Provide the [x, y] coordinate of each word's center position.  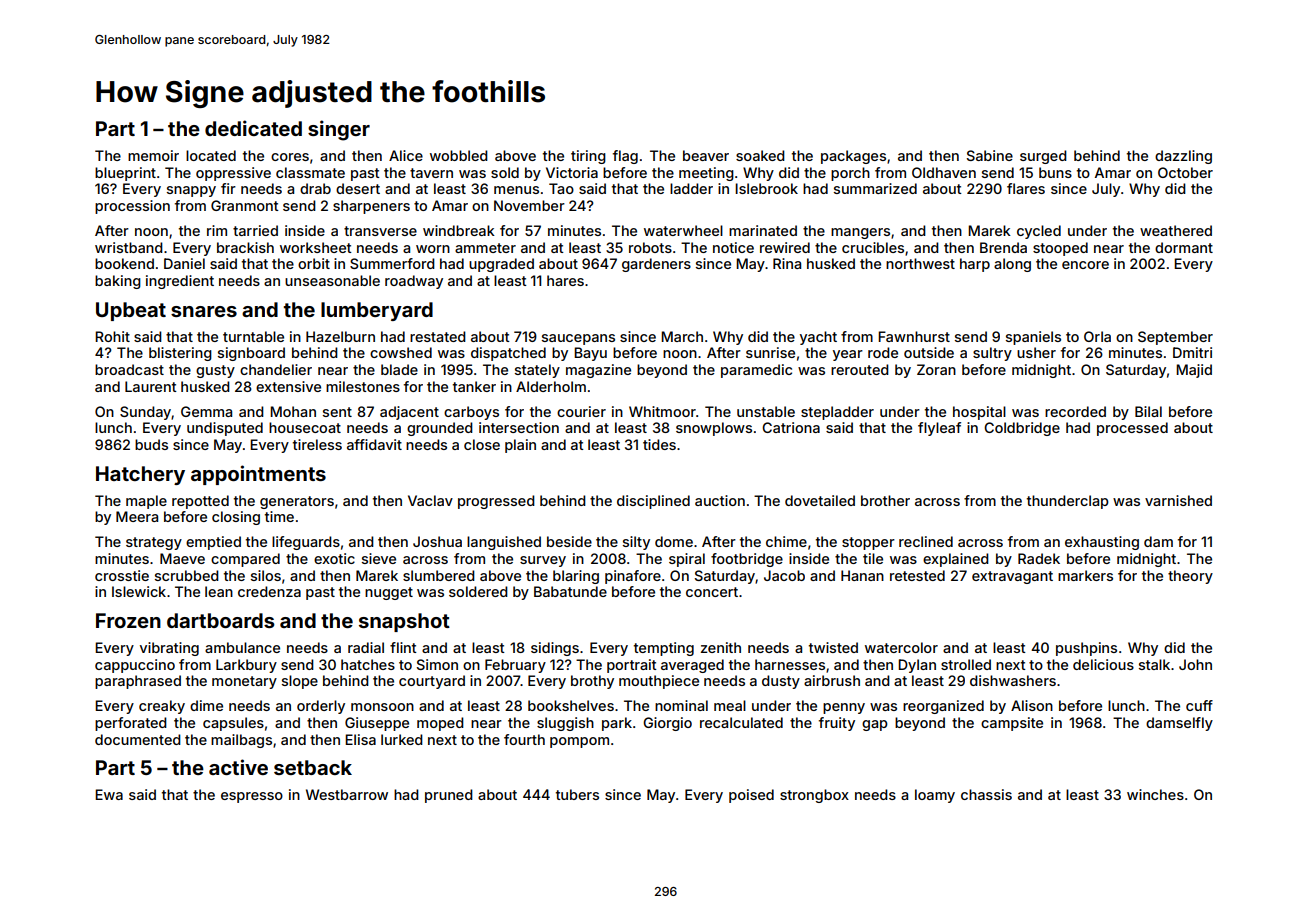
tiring [588, 157]
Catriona [791, 427]
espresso [252, 797]
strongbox [814, 796]
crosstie [122, 575]
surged [1043, 157]
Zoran [936, 369]
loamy [935, 796]
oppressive [233, 174]
